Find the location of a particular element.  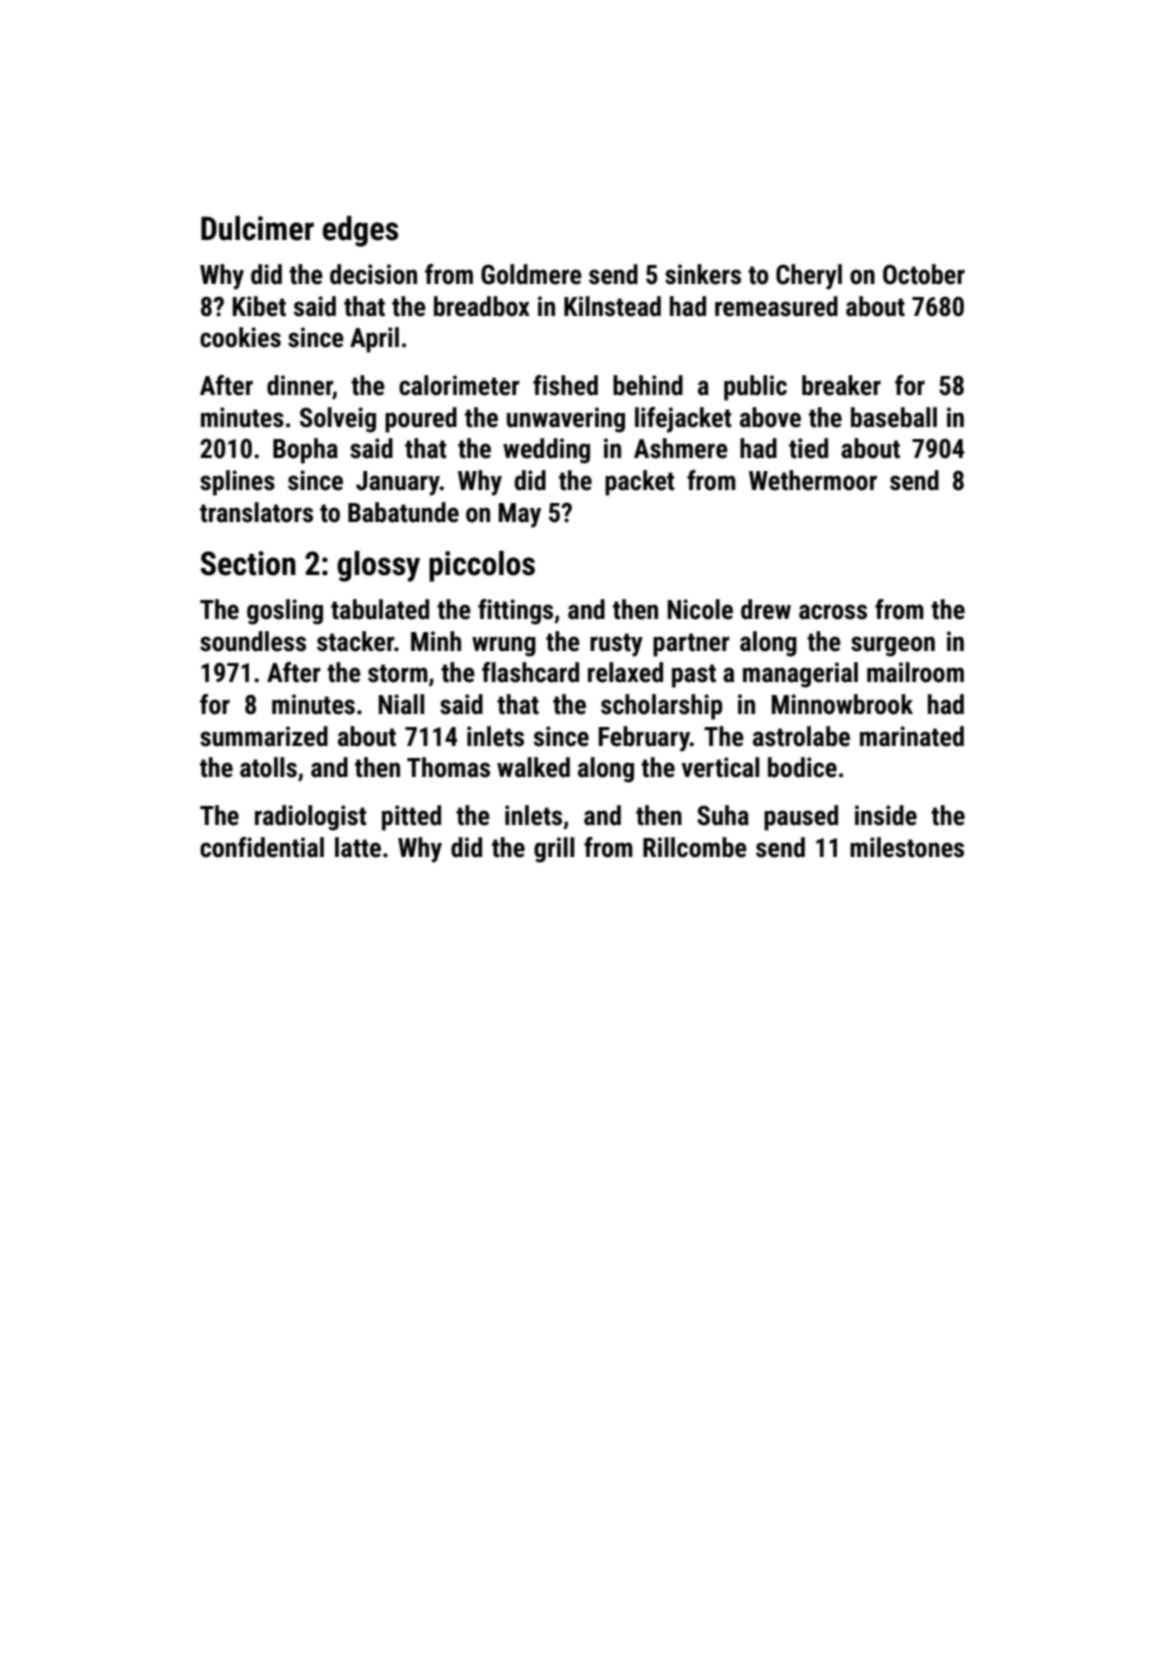

October is located at coordinates (924, 274).
